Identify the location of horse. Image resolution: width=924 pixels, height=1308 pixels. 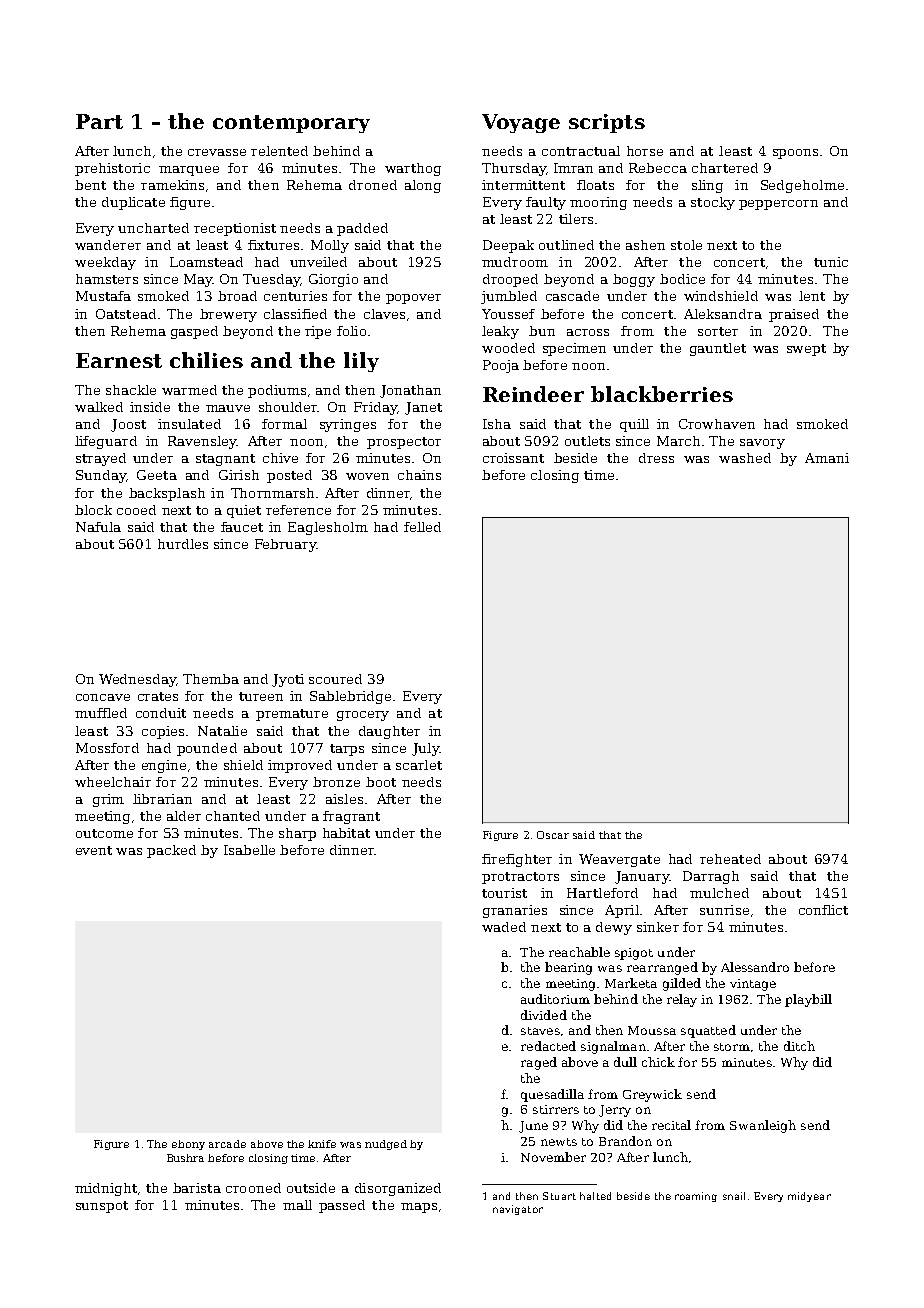
(645, 151).
